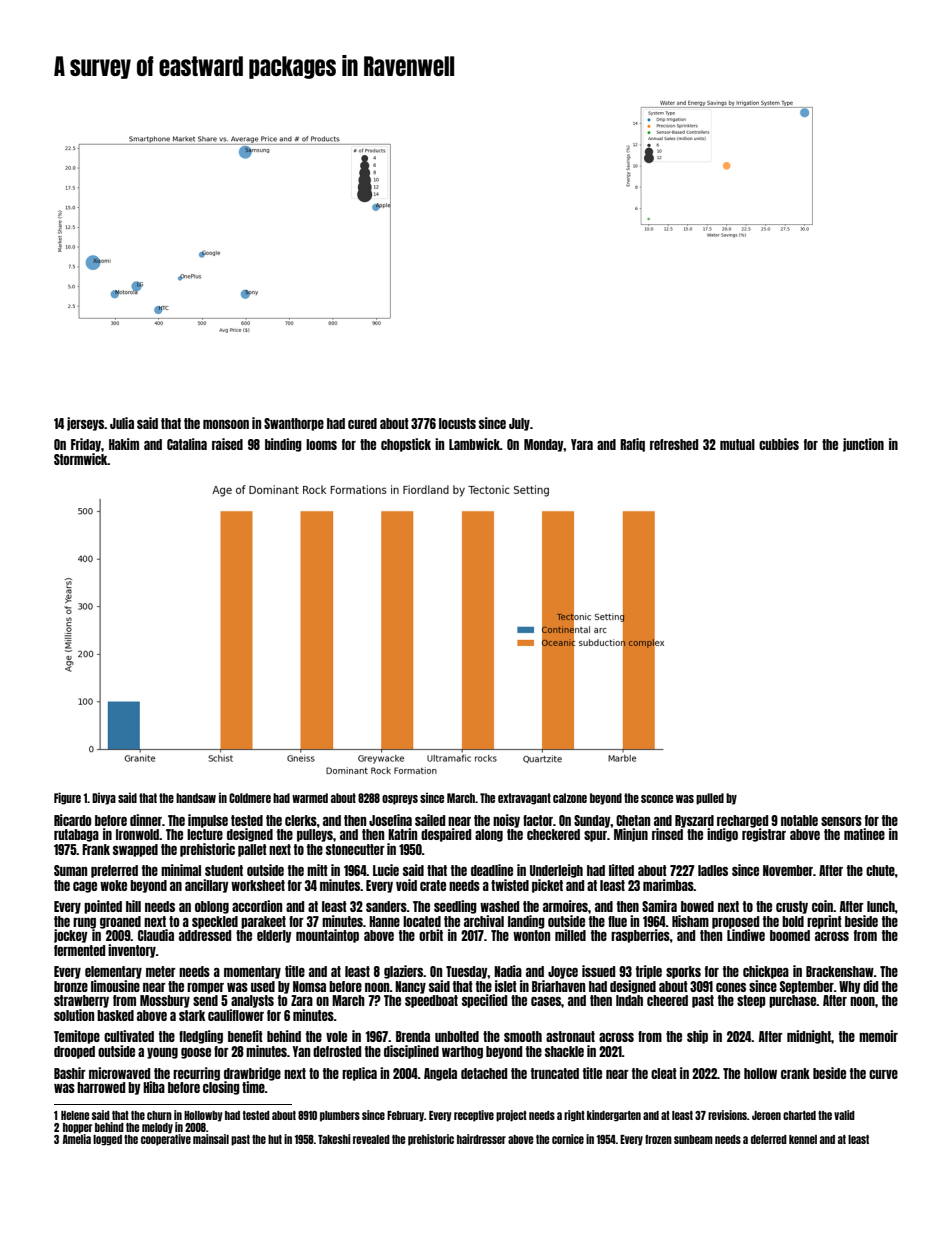 Image resolution: width=952 pixels, height=1233 pixels. What do you see at coordinates (81, 459) in the screenshot?
I see `Stormwick` at bounding box center [81, 459].
